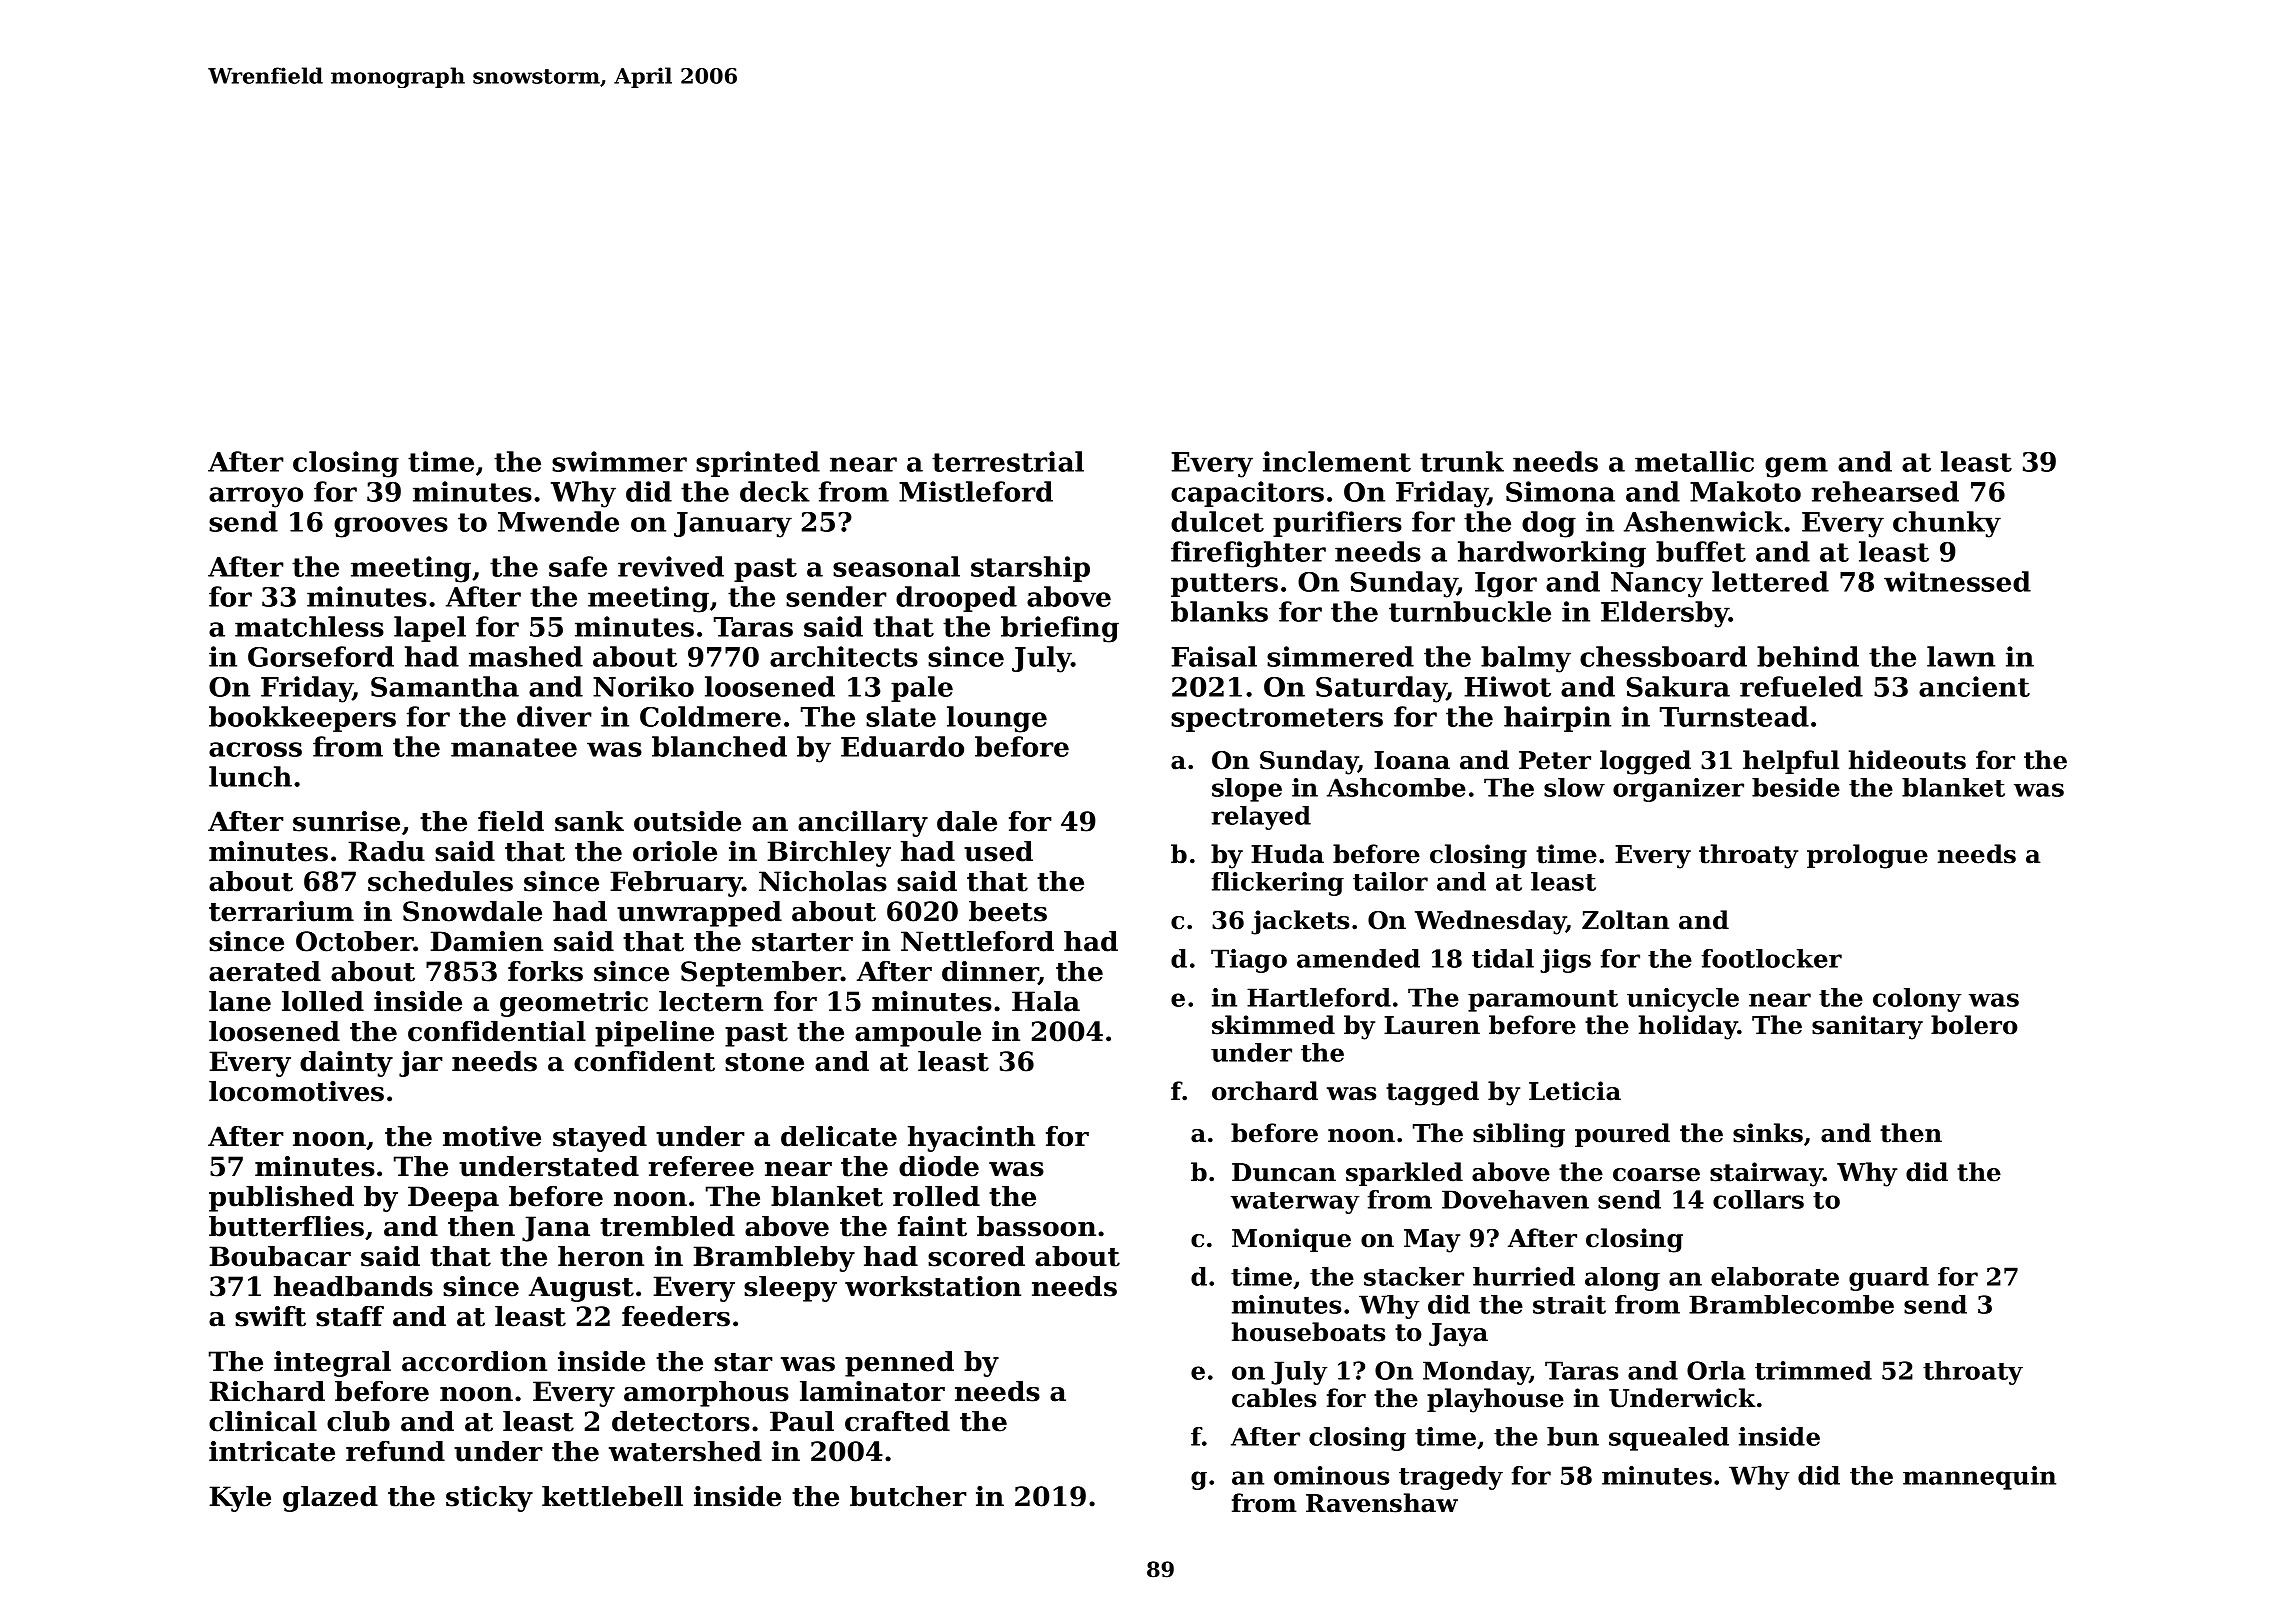  Describe the element at coordinates (1683, 1000) in the document. I see `unicycle` at that location.
